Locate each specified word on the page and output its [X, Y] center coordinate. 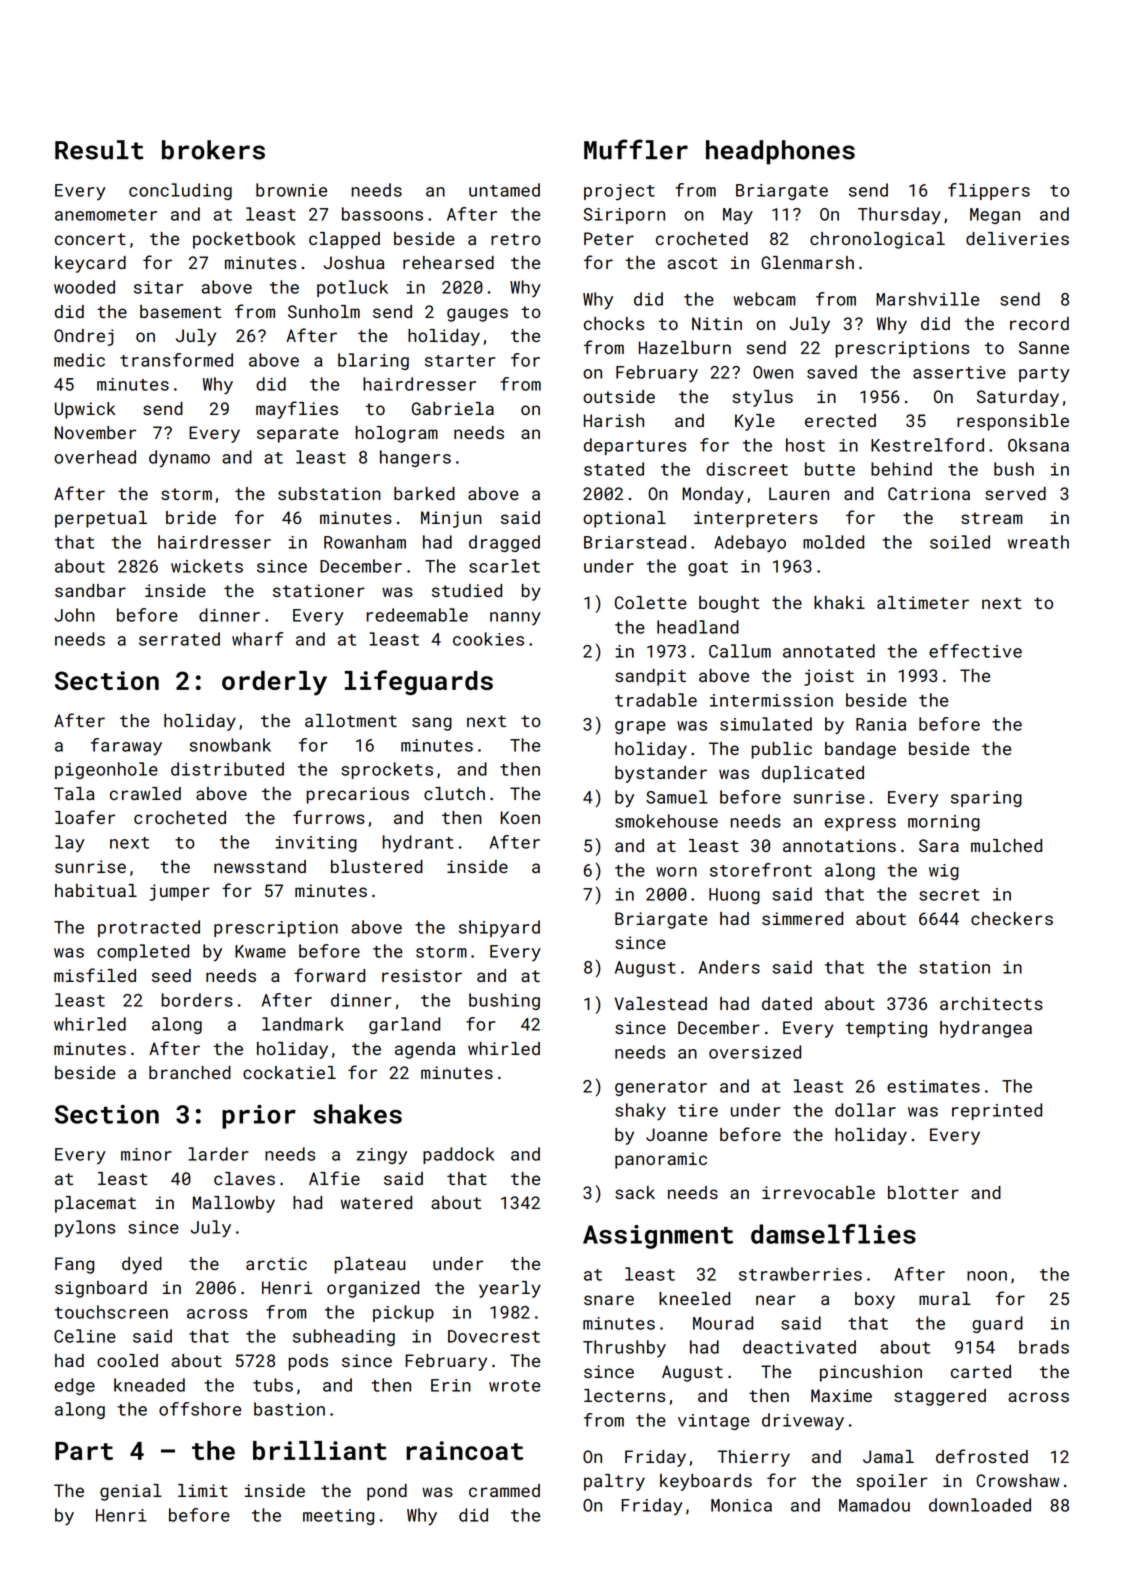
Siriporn [624, 216]
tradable [656, 700]
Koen [520, 817]
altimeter [923, 602]
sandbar [90, 590]
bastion [289, 1409]
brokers [213, 150]
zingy [382, 1156]
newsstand [260, 866]
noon [987, 1276]
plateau [370, 1265]
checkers [1012, 918]
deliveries [1017, 238]
